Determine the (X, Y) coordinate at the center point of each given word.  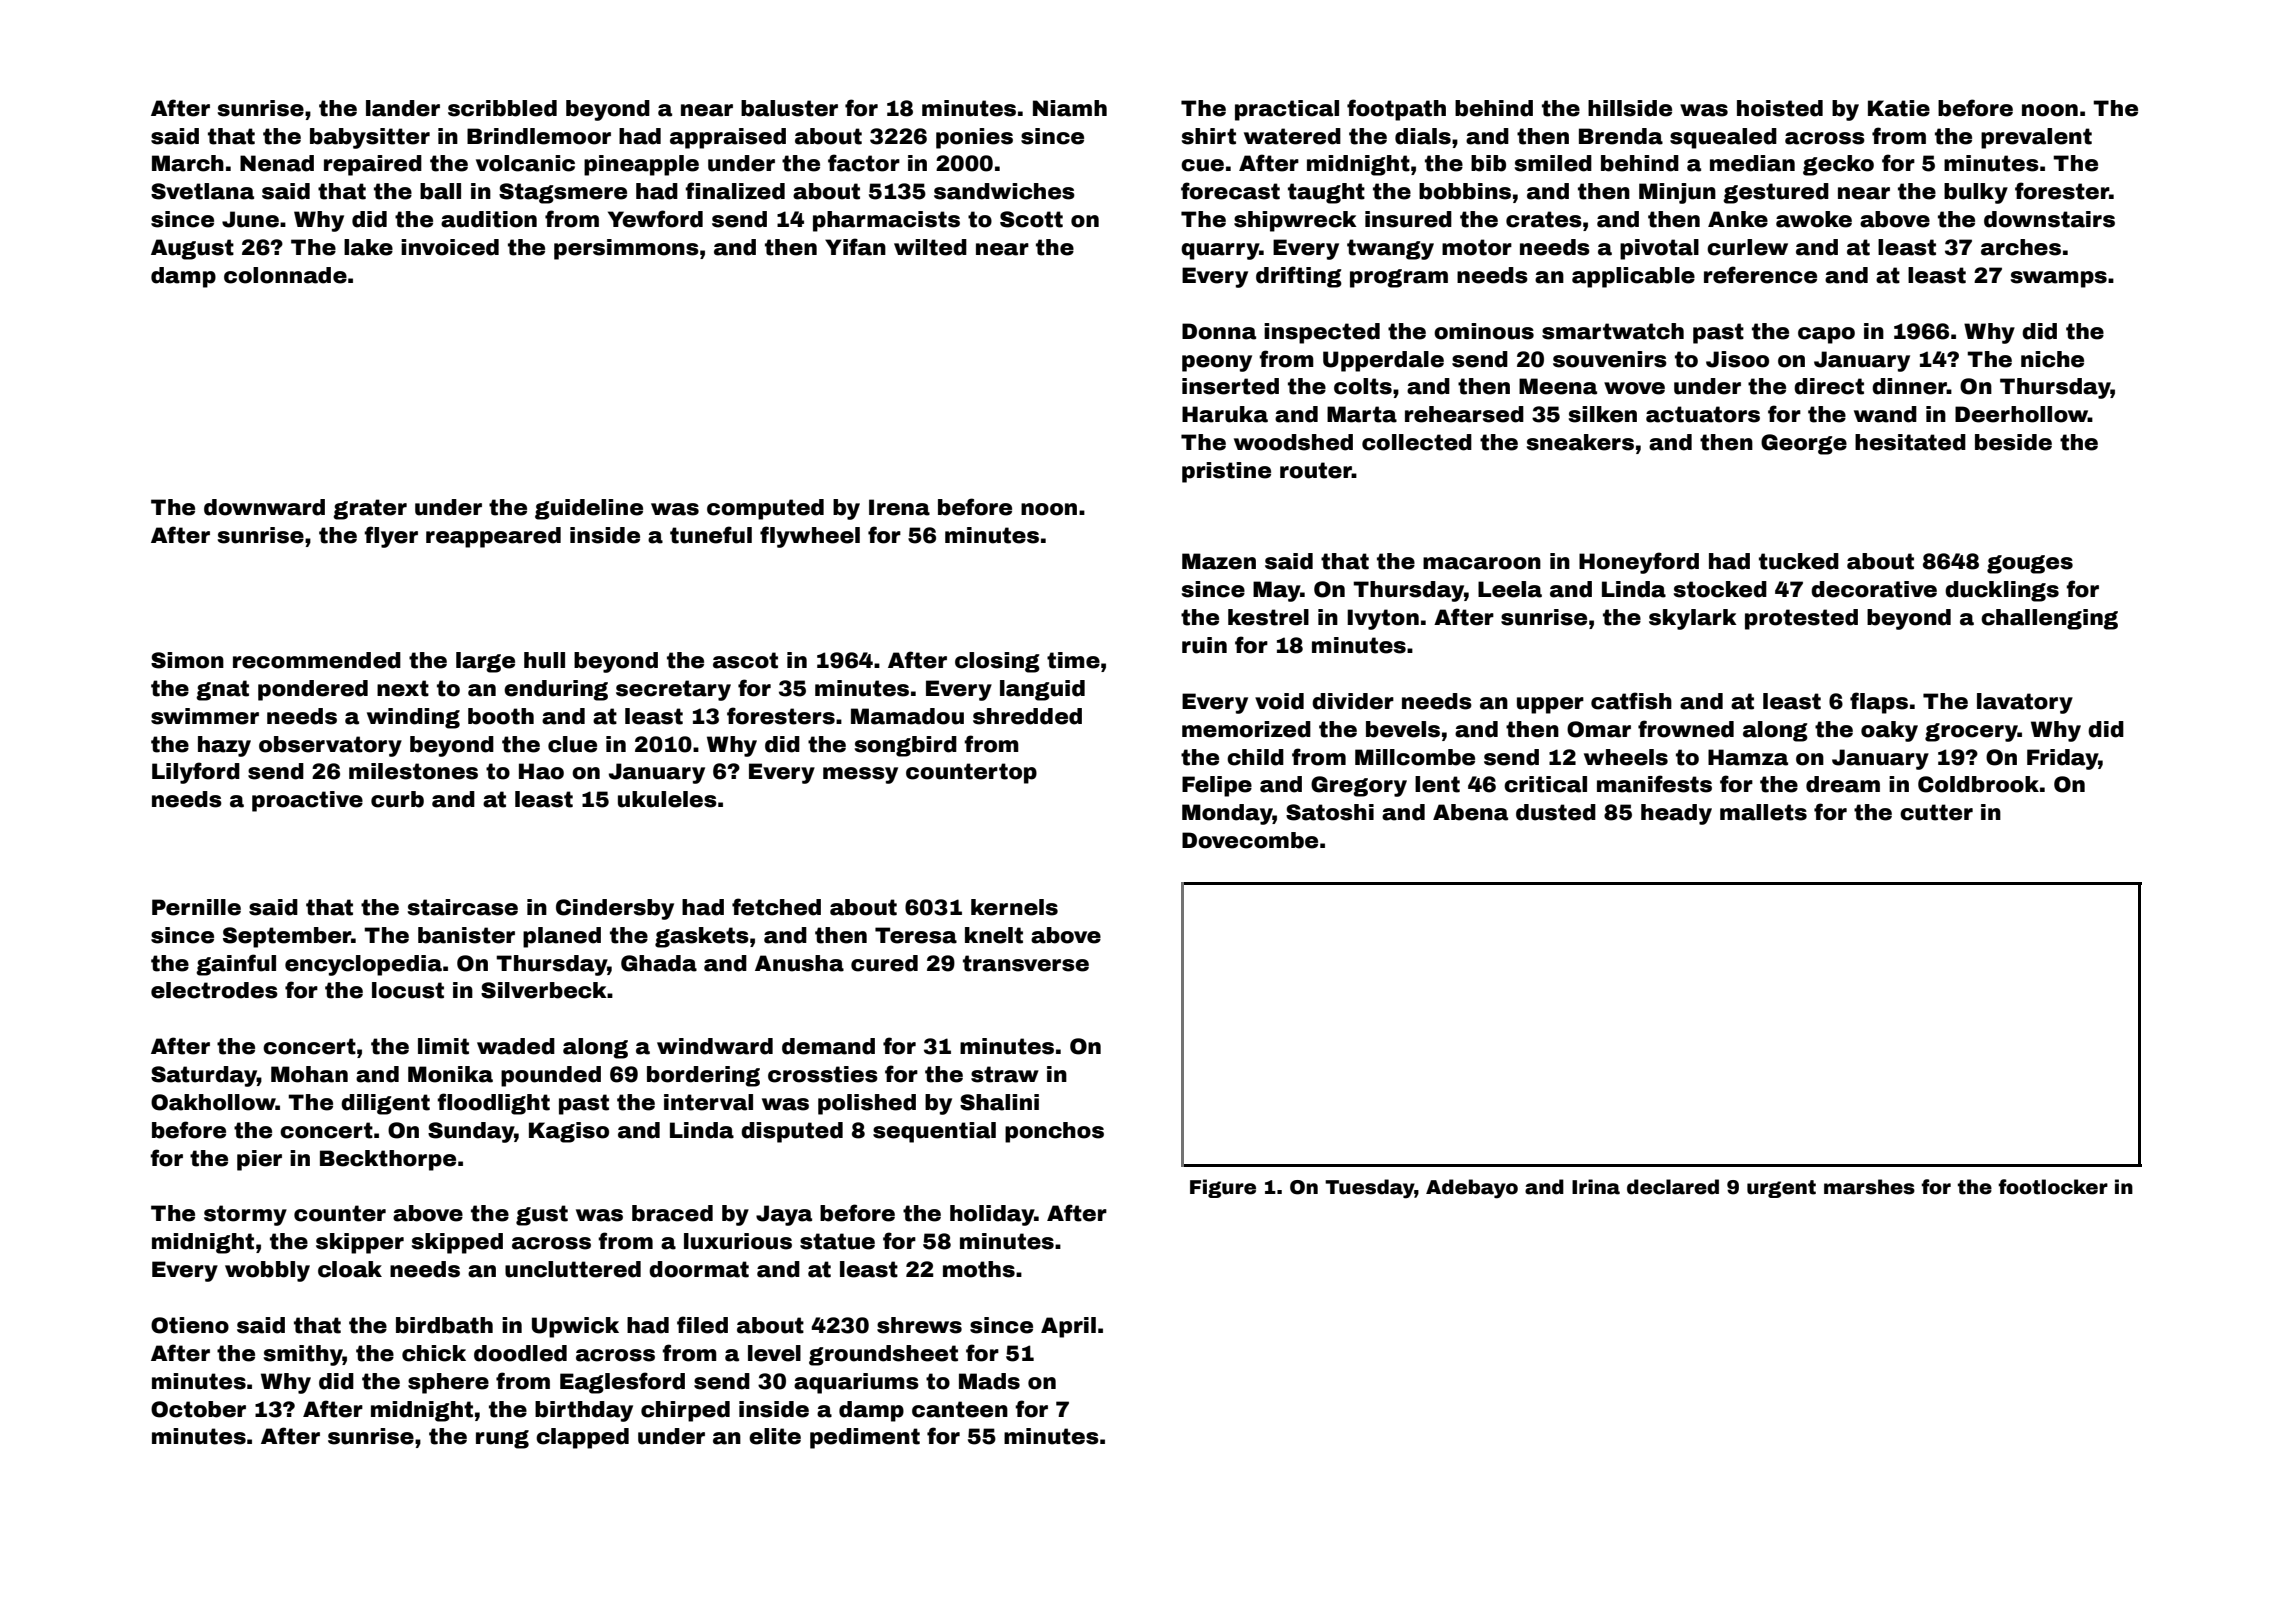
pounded (551, 1076)
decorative (1874, 589)
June (250, 219)
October (198, 1409)
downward (264, 507)
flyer (391, 537)
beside (2013, 442)
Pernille (196, 907)
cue (1202, 165)
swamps (2059, 279)
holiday (992, 1215)
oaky (1889, 731)
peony (1217, 363)
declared (1673, 1187)
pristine (1226, 472)
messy (860, 775)
